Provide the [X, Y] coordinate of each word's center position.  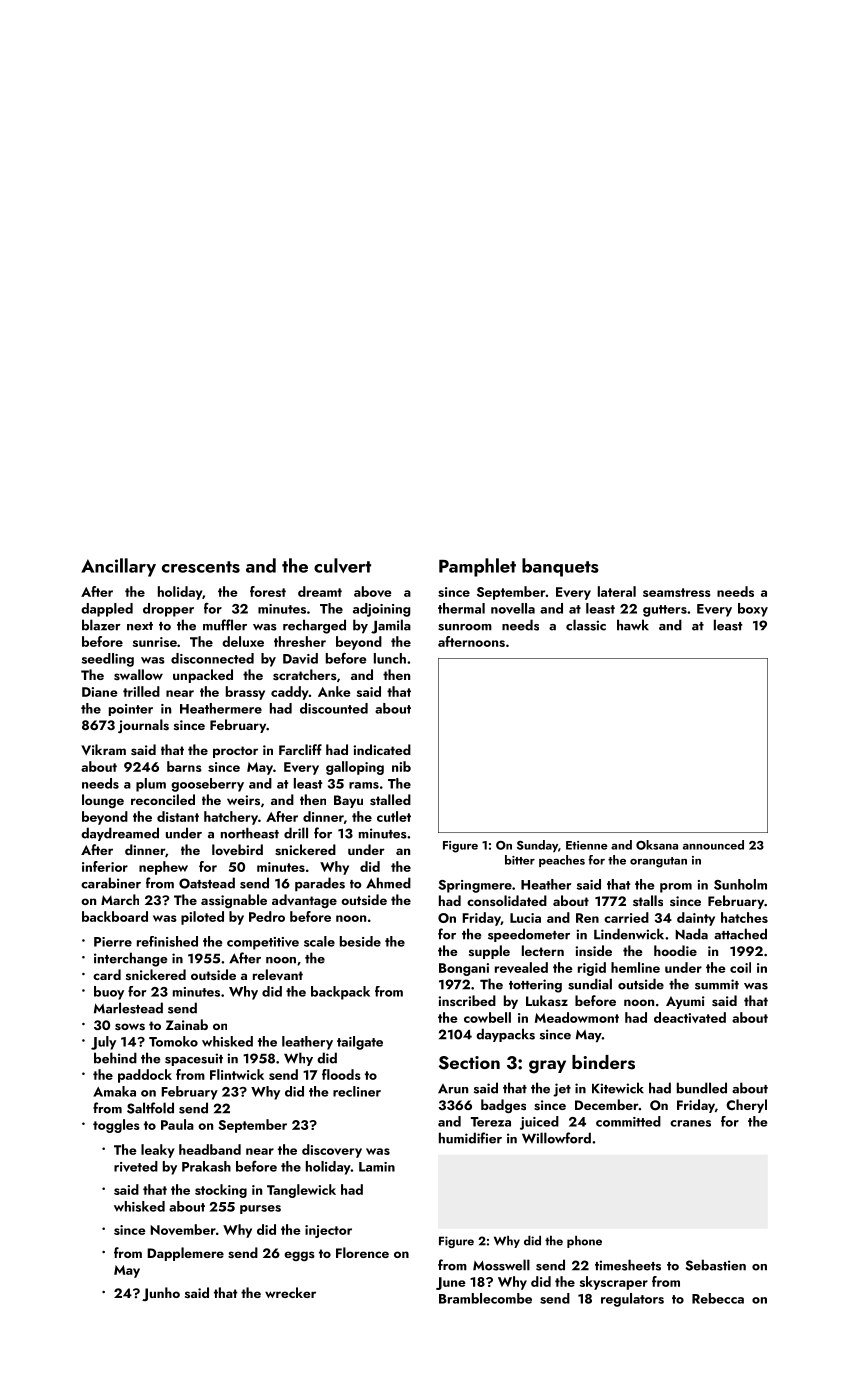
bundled [702, 1088]
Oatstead [207, 883]
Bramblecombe [485, 1298]
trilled [141, 691]
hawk [633, 625]
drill [296, 833]
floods [341, 1074]
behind [115, 1058]
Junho [161, 1294]
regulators [632, 1300]
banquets [560, 567]
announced [713, 845]
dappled [107, 610]
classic [586, 625]
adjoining [381, 610]
